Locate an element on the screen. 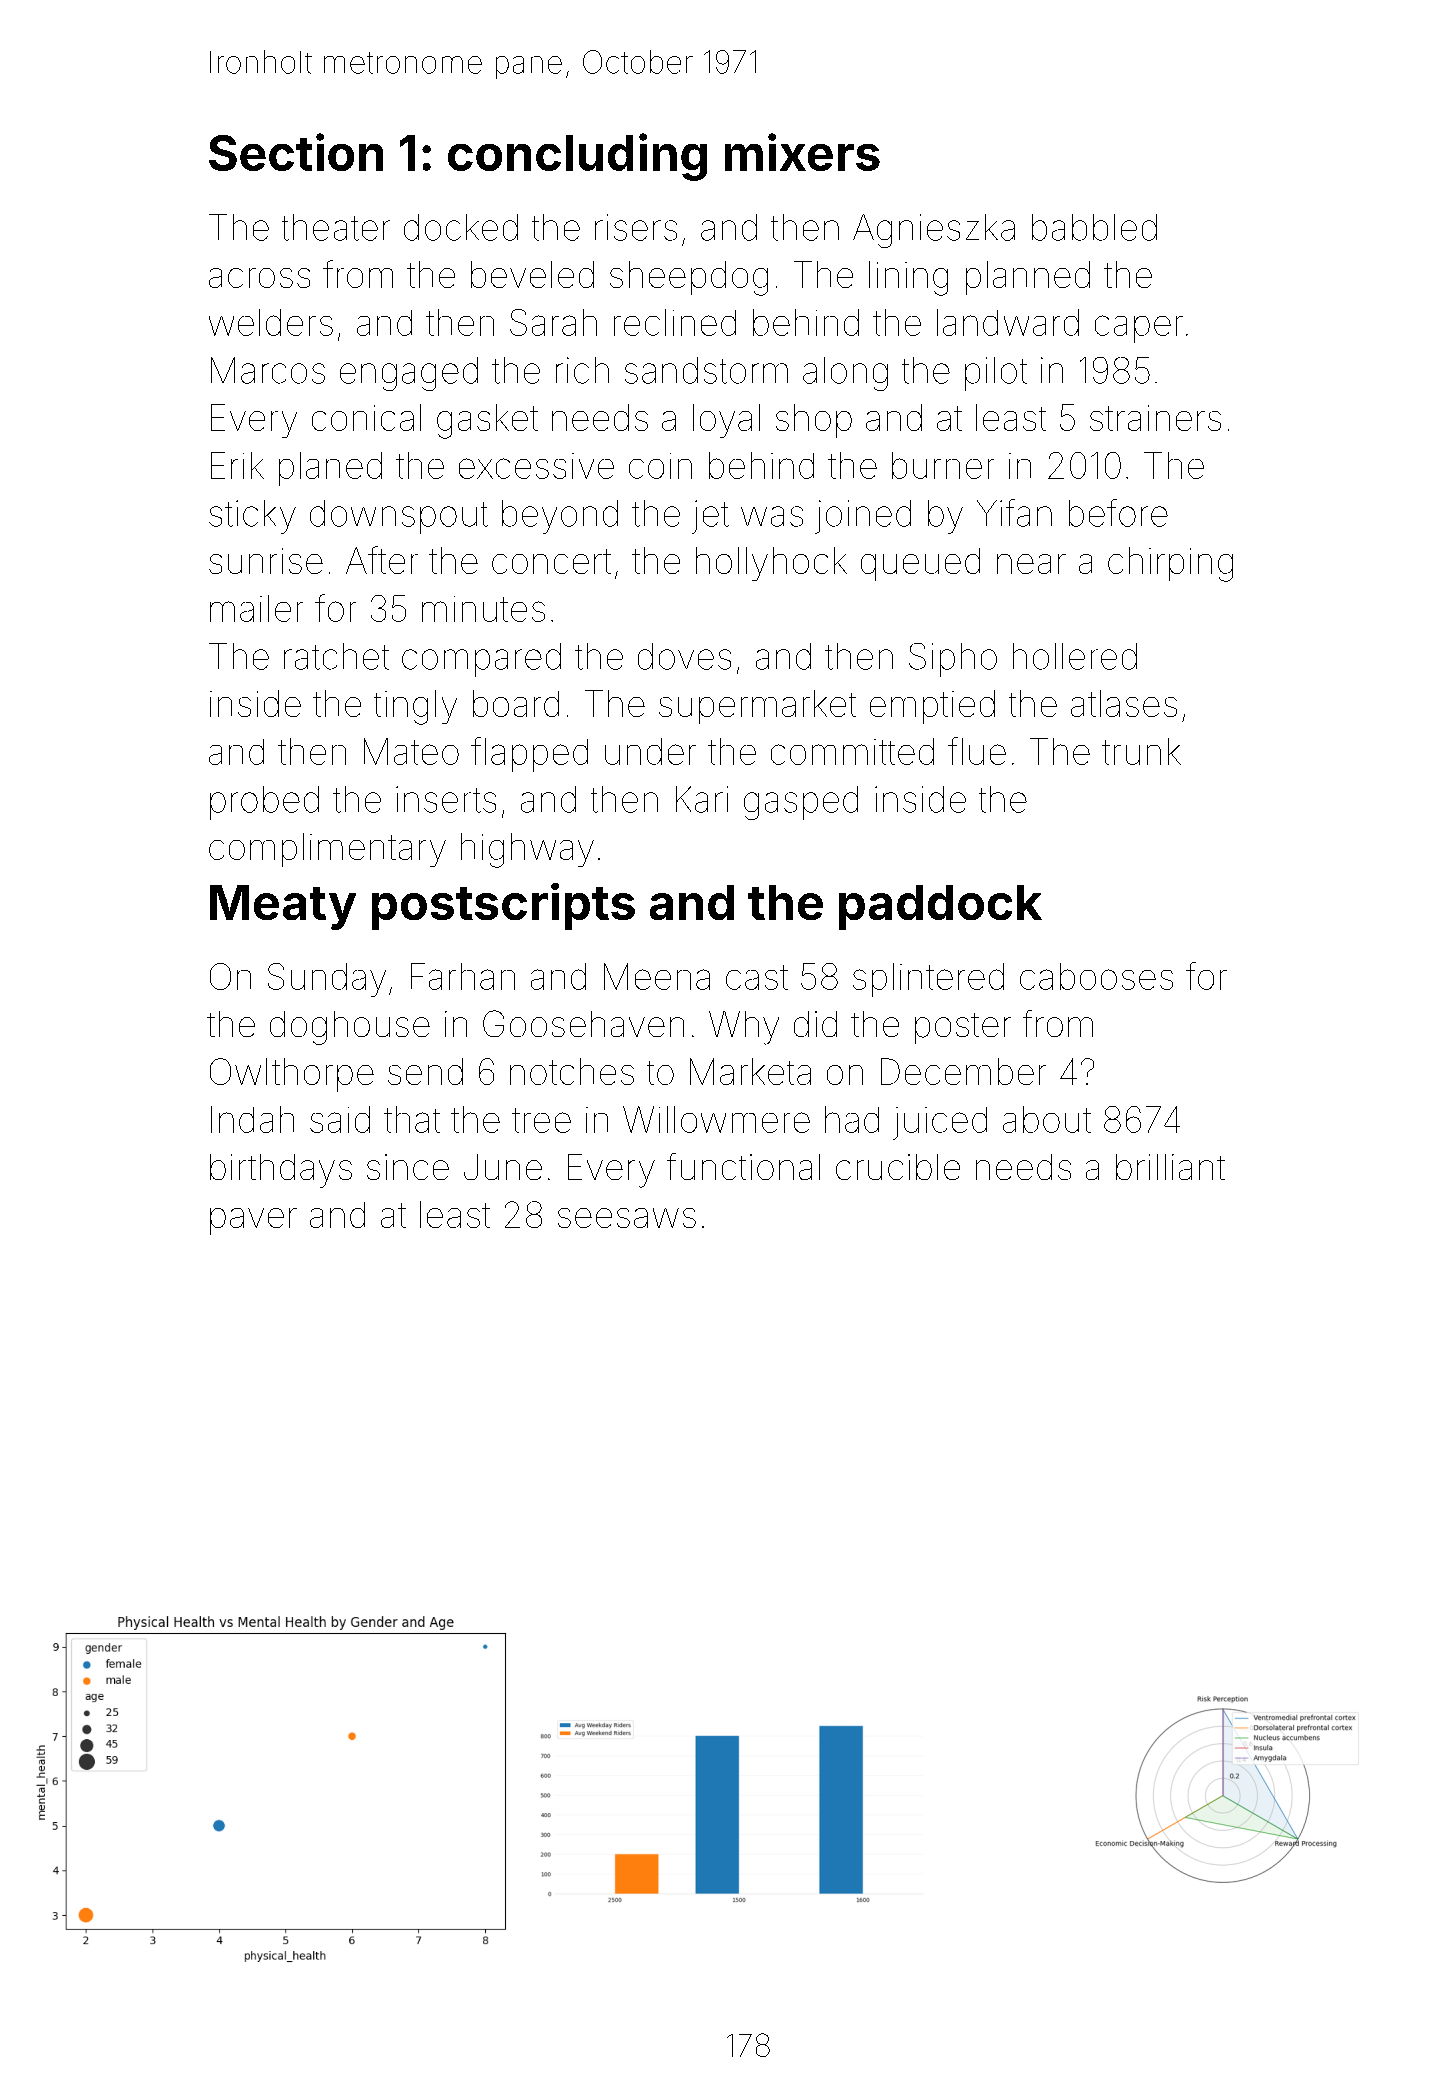 This screenshot has height=2100, width=1450. Mateo is located at coordinates (411, 751).
